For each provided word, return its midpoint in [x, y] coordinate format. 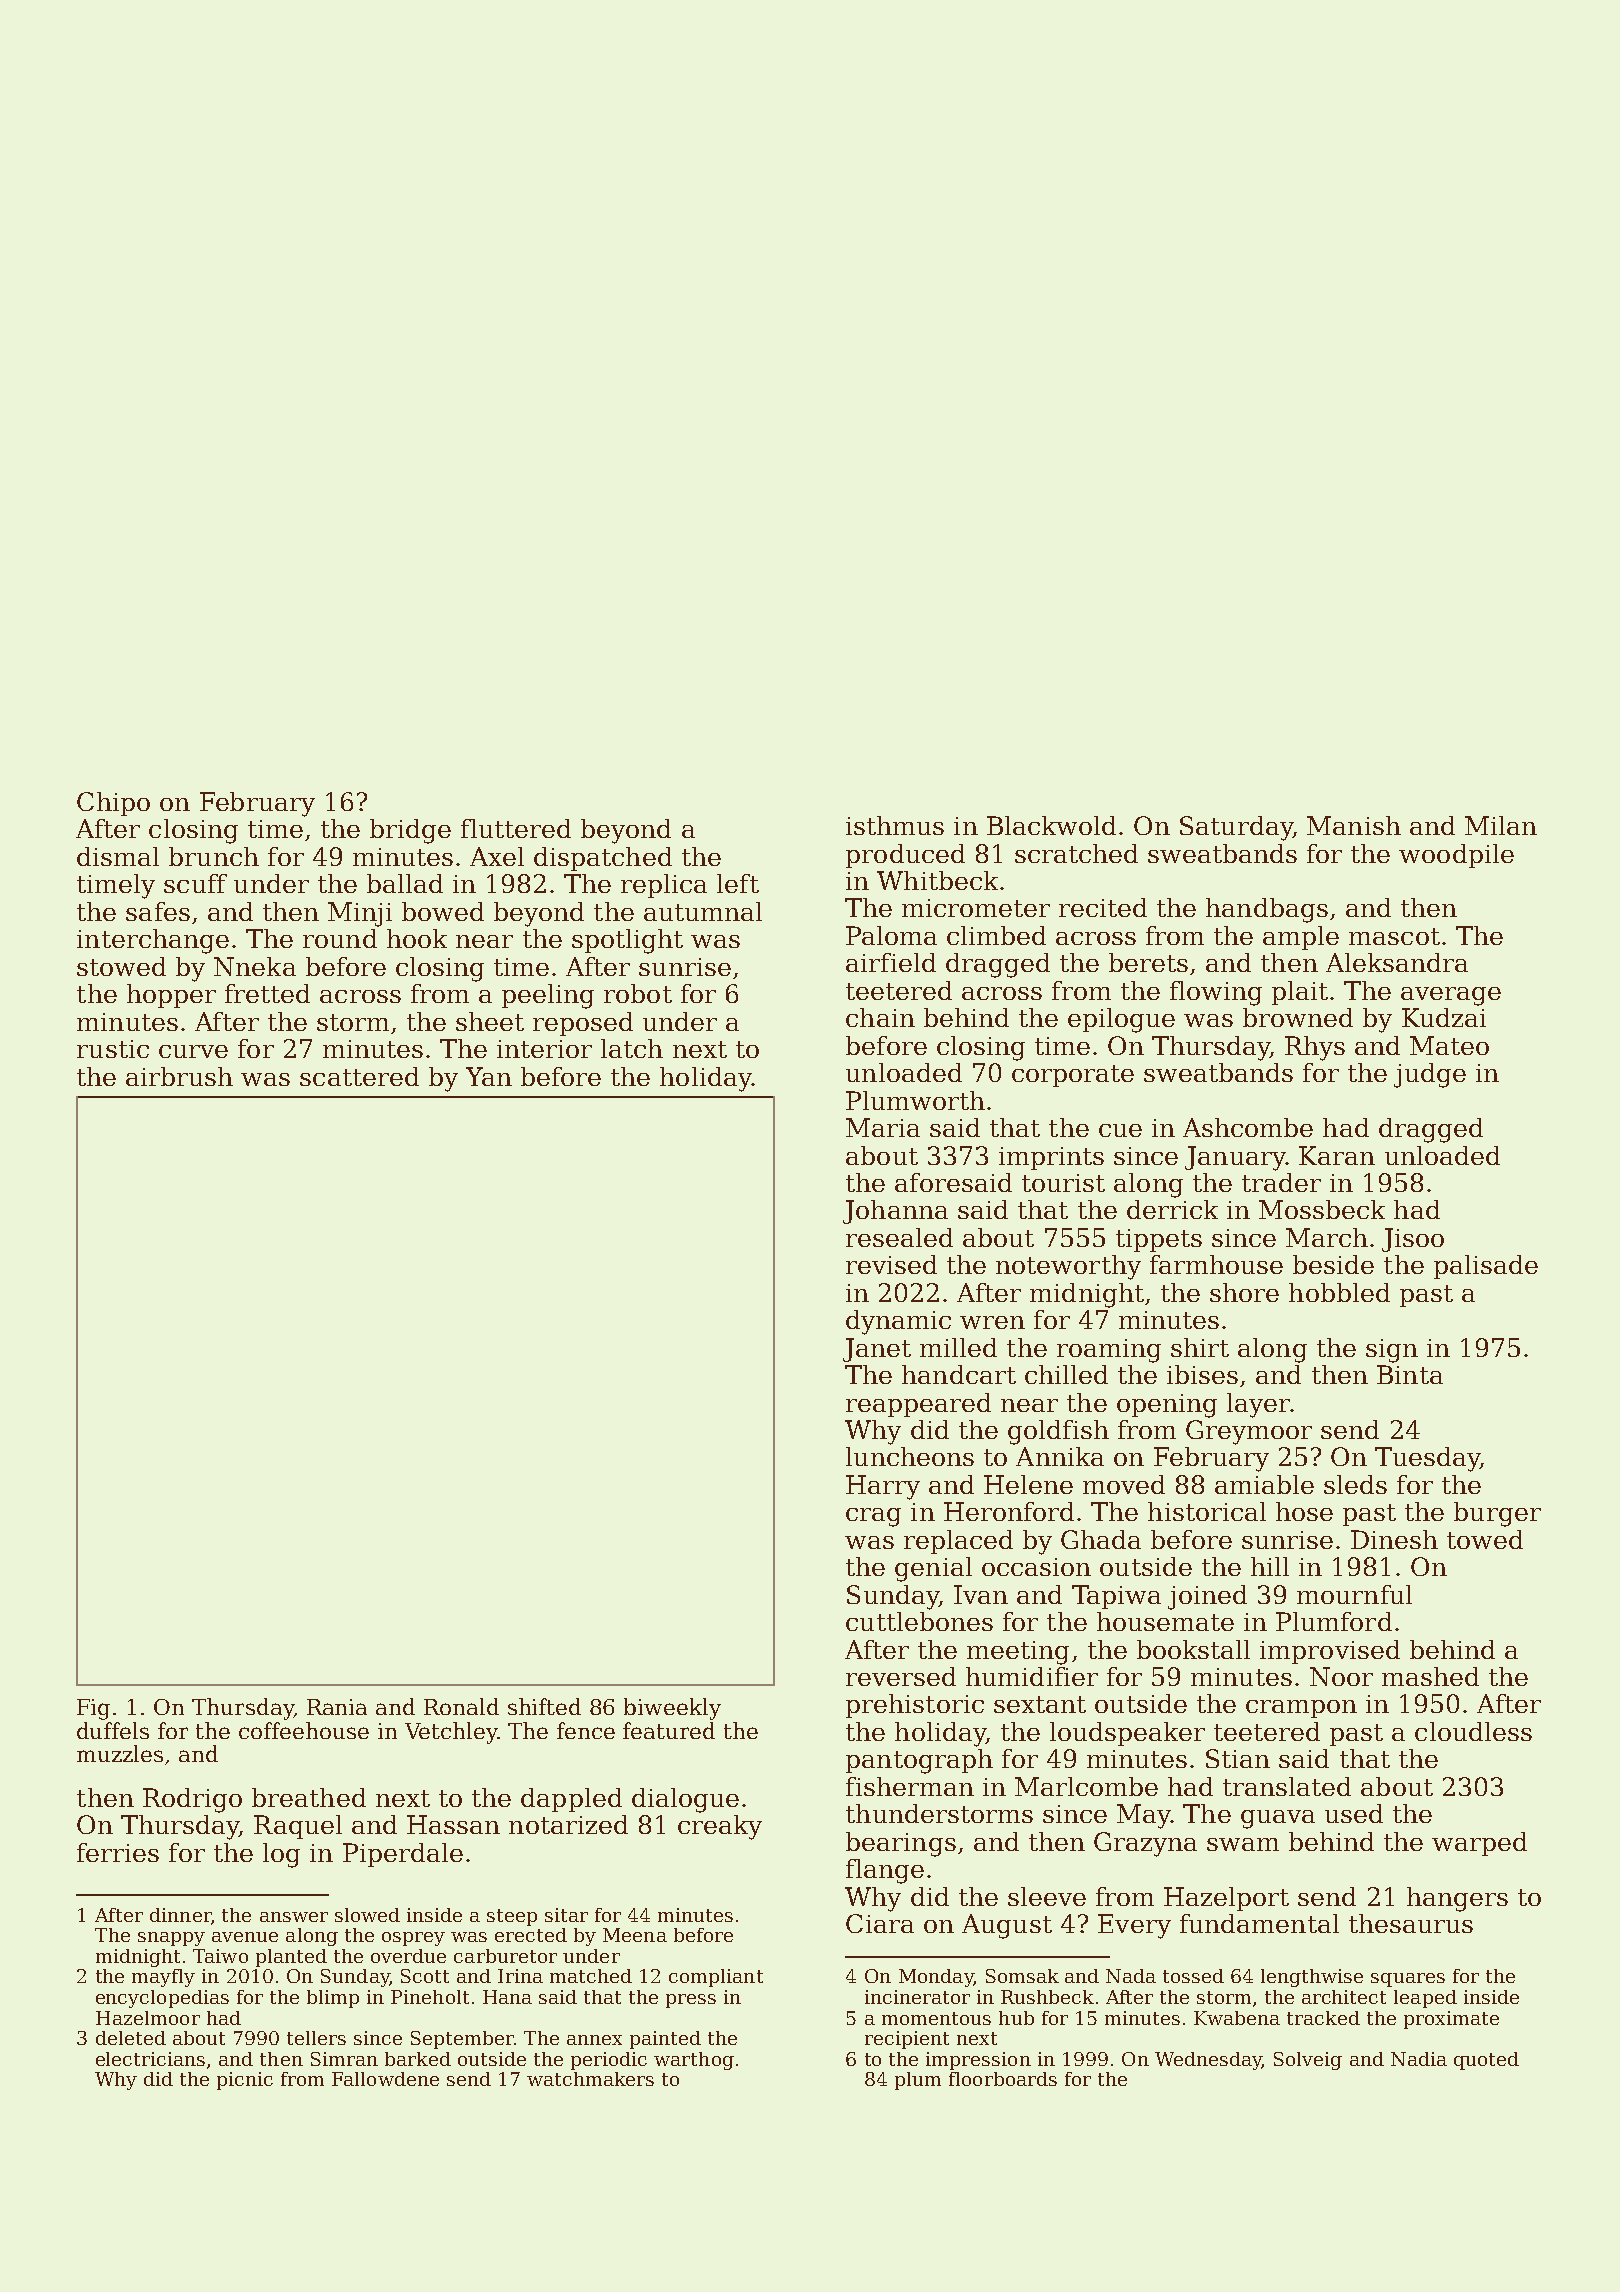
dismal [118, 856]
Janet [877, 1350]
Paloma [891, 935]
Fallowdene [385, 2079]
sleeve [1047, 1896]
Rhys [1315, 1048]
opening [1167, 1406]
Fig [93, 1709]
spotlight [627, 941]
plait [1300, 993]
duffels [113, 1730]
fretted [267, 993]
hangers [1457, 1899]
